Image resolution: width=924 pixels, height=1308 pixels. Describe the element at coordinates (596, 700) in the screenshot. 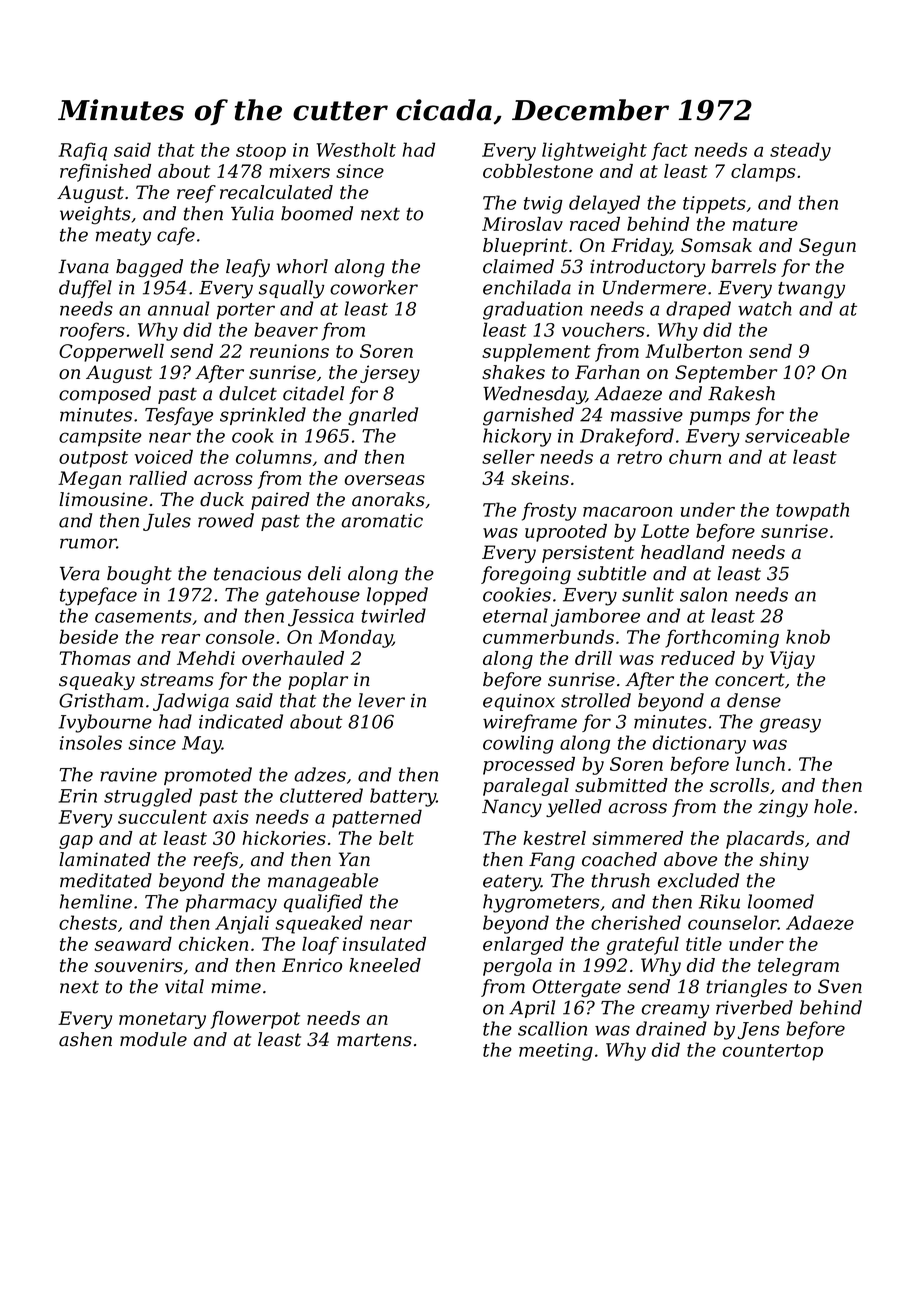

I see `strolled` at that location.
